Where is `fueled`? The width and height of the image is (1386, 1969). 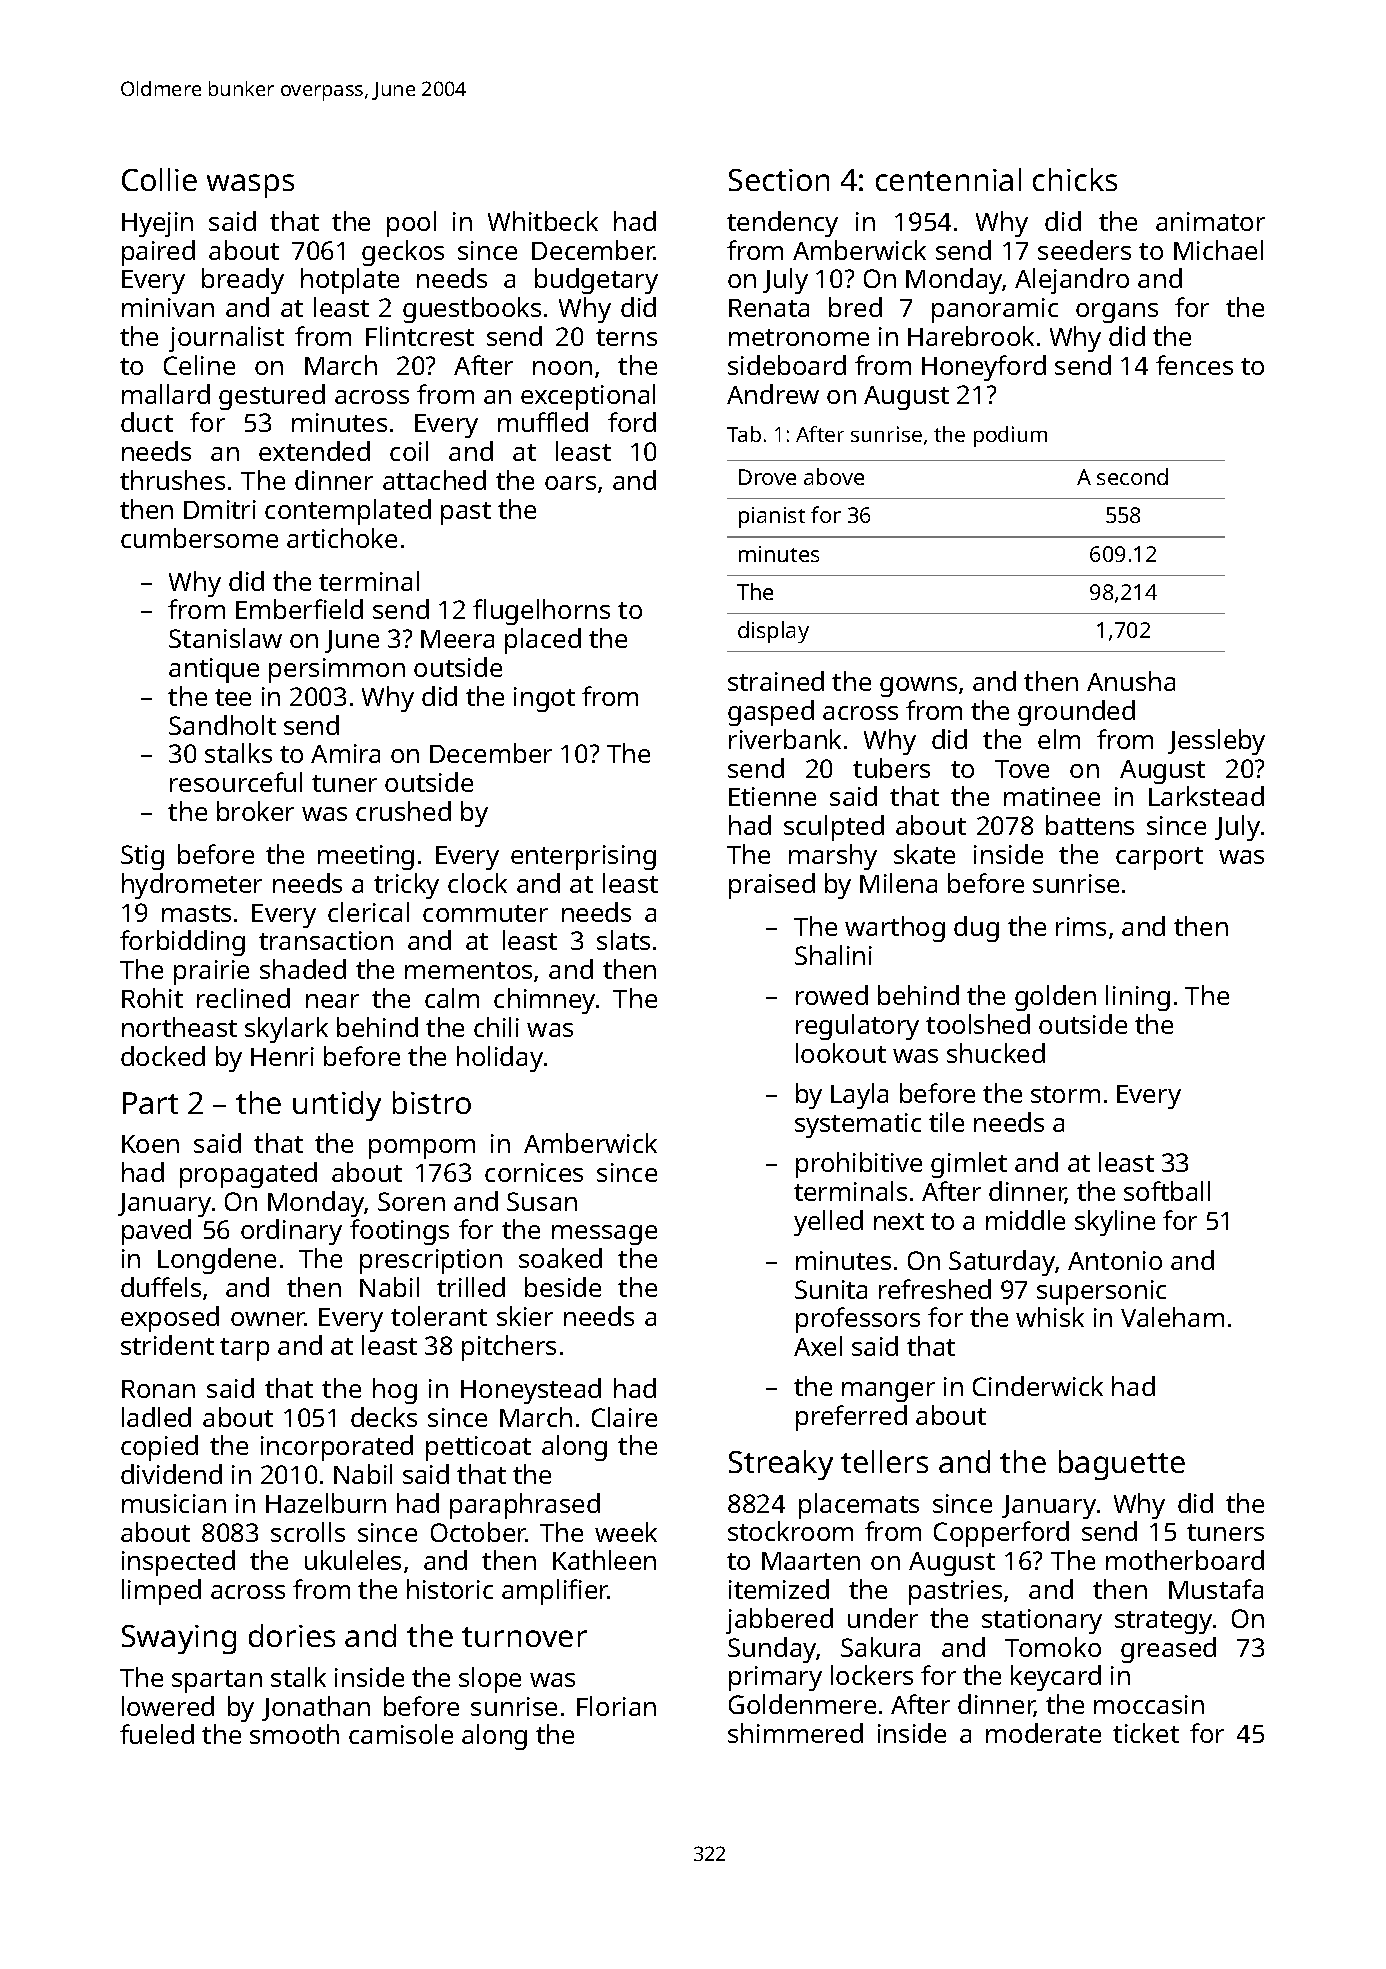
fueled is located at coordinates (157, 1734).
